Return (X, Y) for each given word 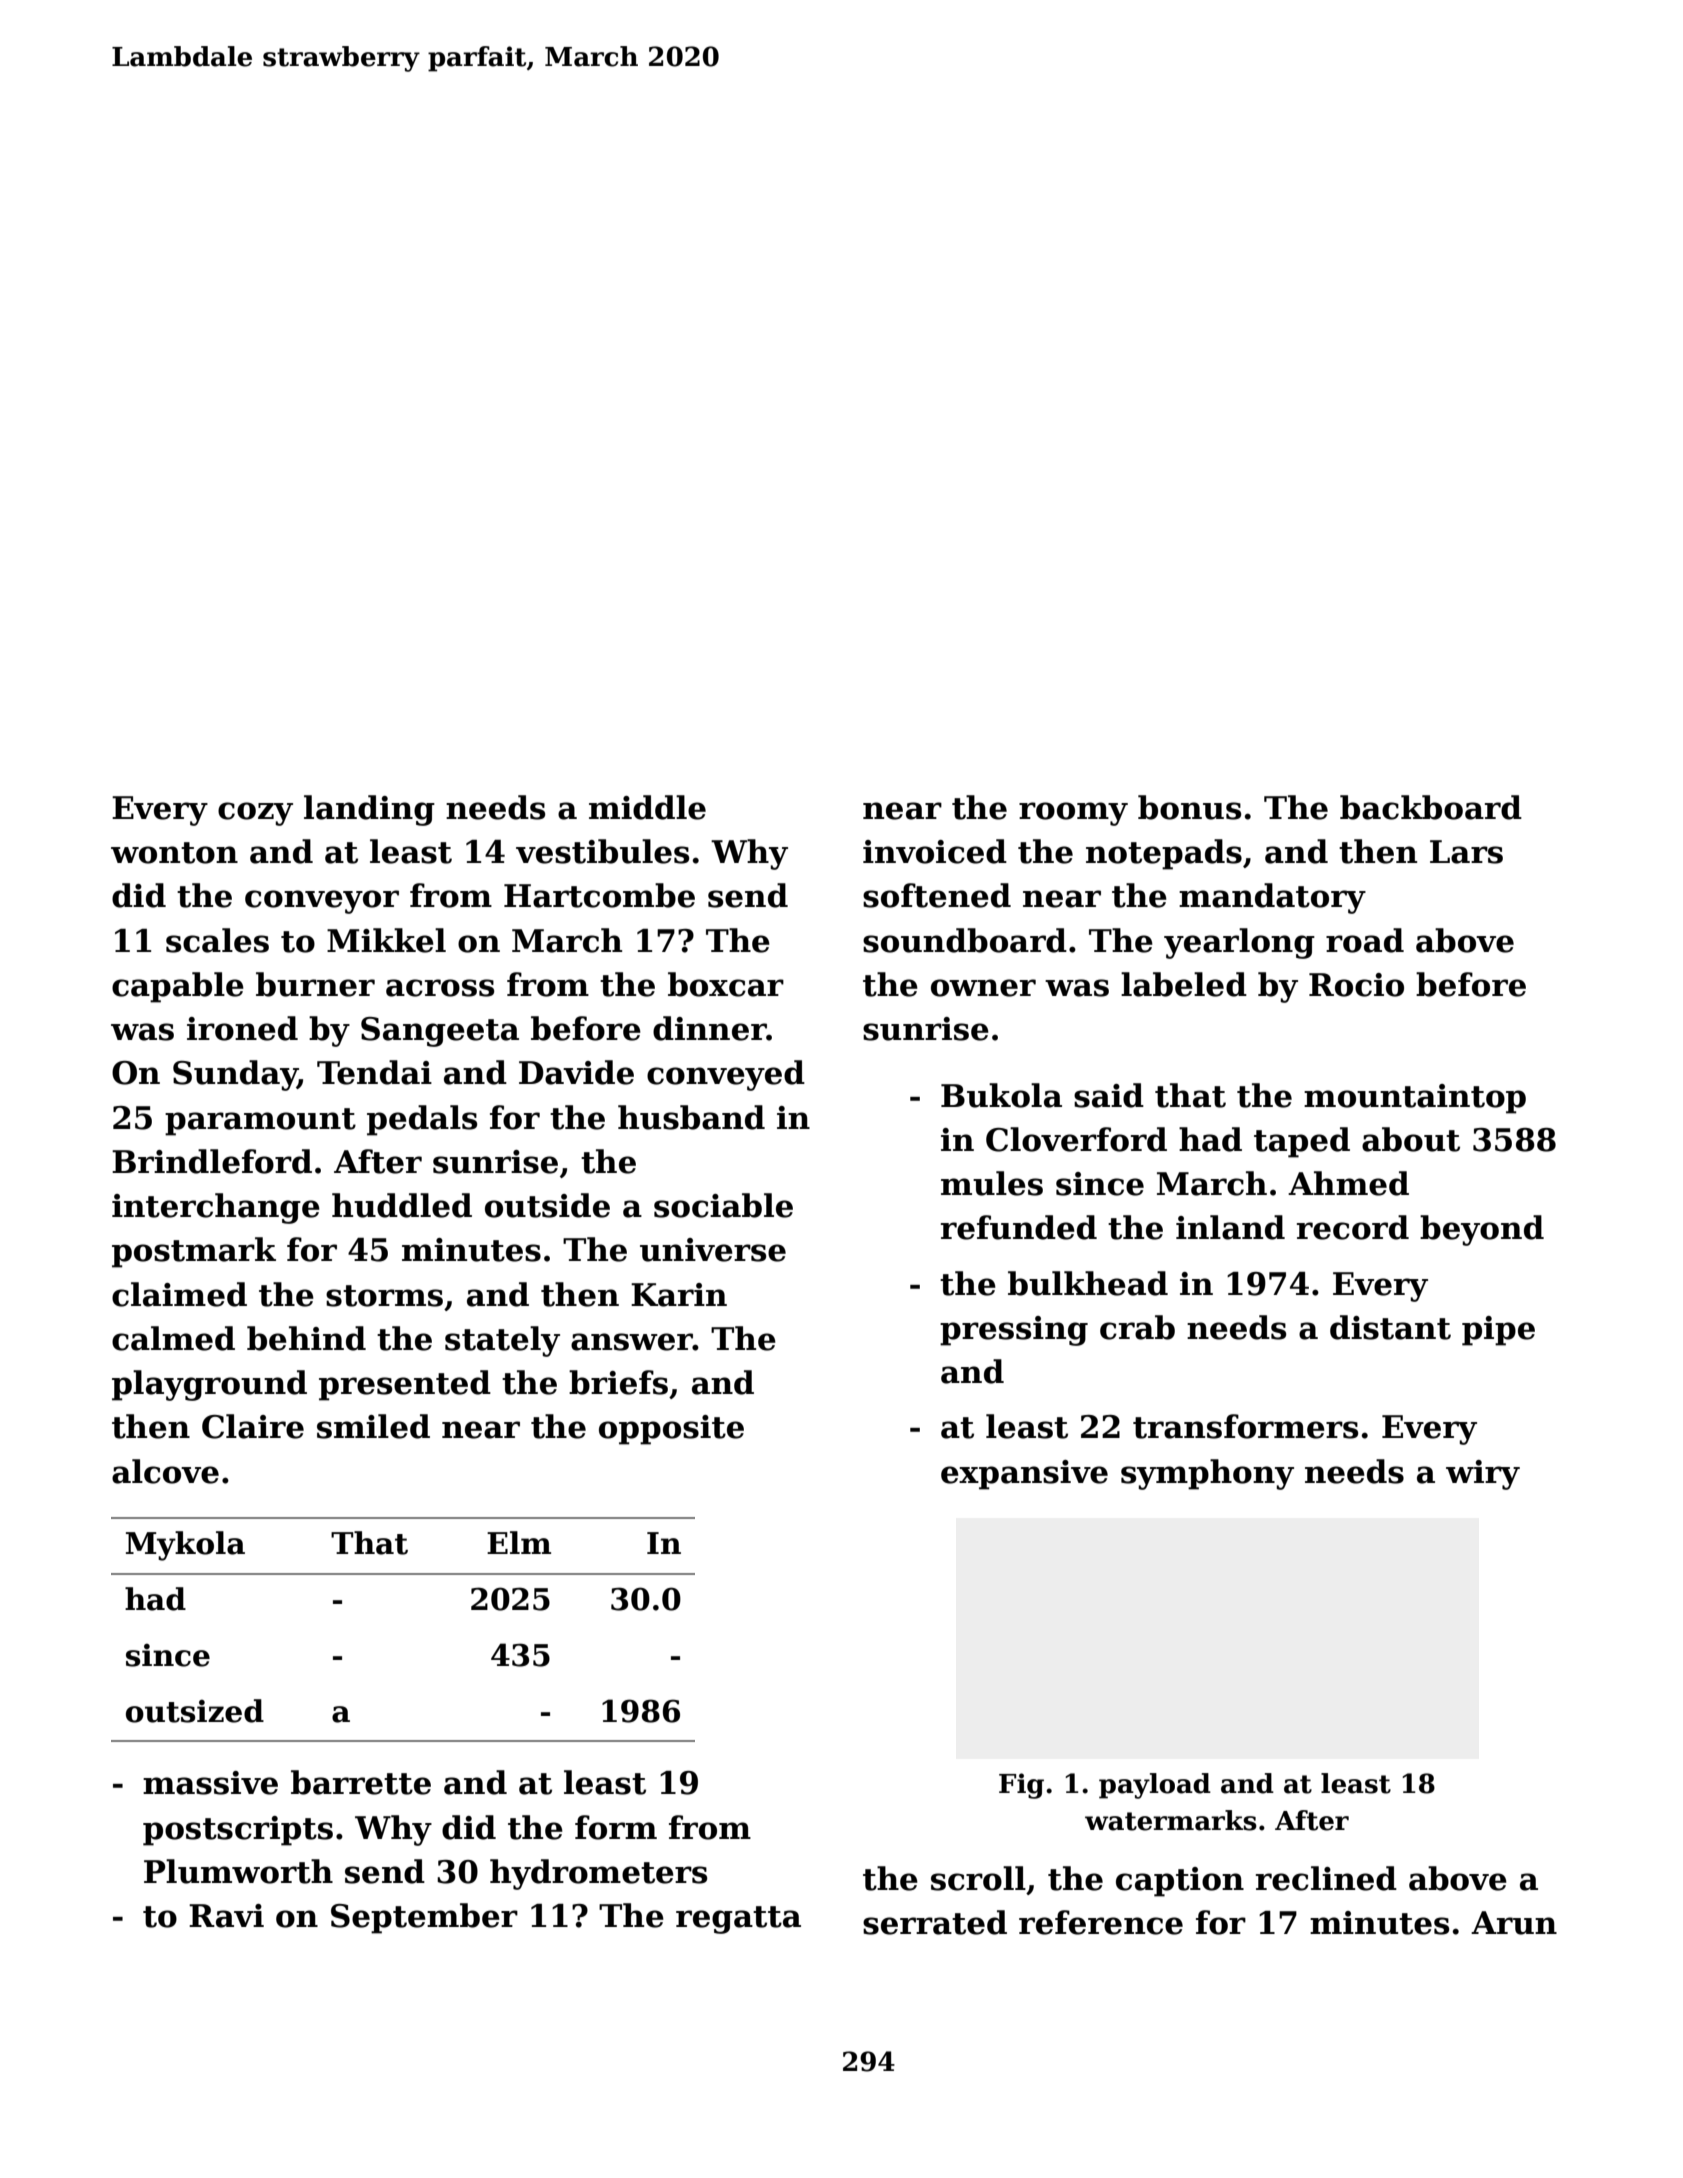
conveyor (322, 902)
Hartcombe (599, 895)
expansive (1024, 1475)
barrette (361, 1782)
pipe (1498, 1331)
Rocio (1356, 985)
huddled (402, 1205)
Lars (1466, 852)
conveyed (726, 1075)
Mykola (185, 1546)
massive (210, 1783)
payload (1155, 1786)
